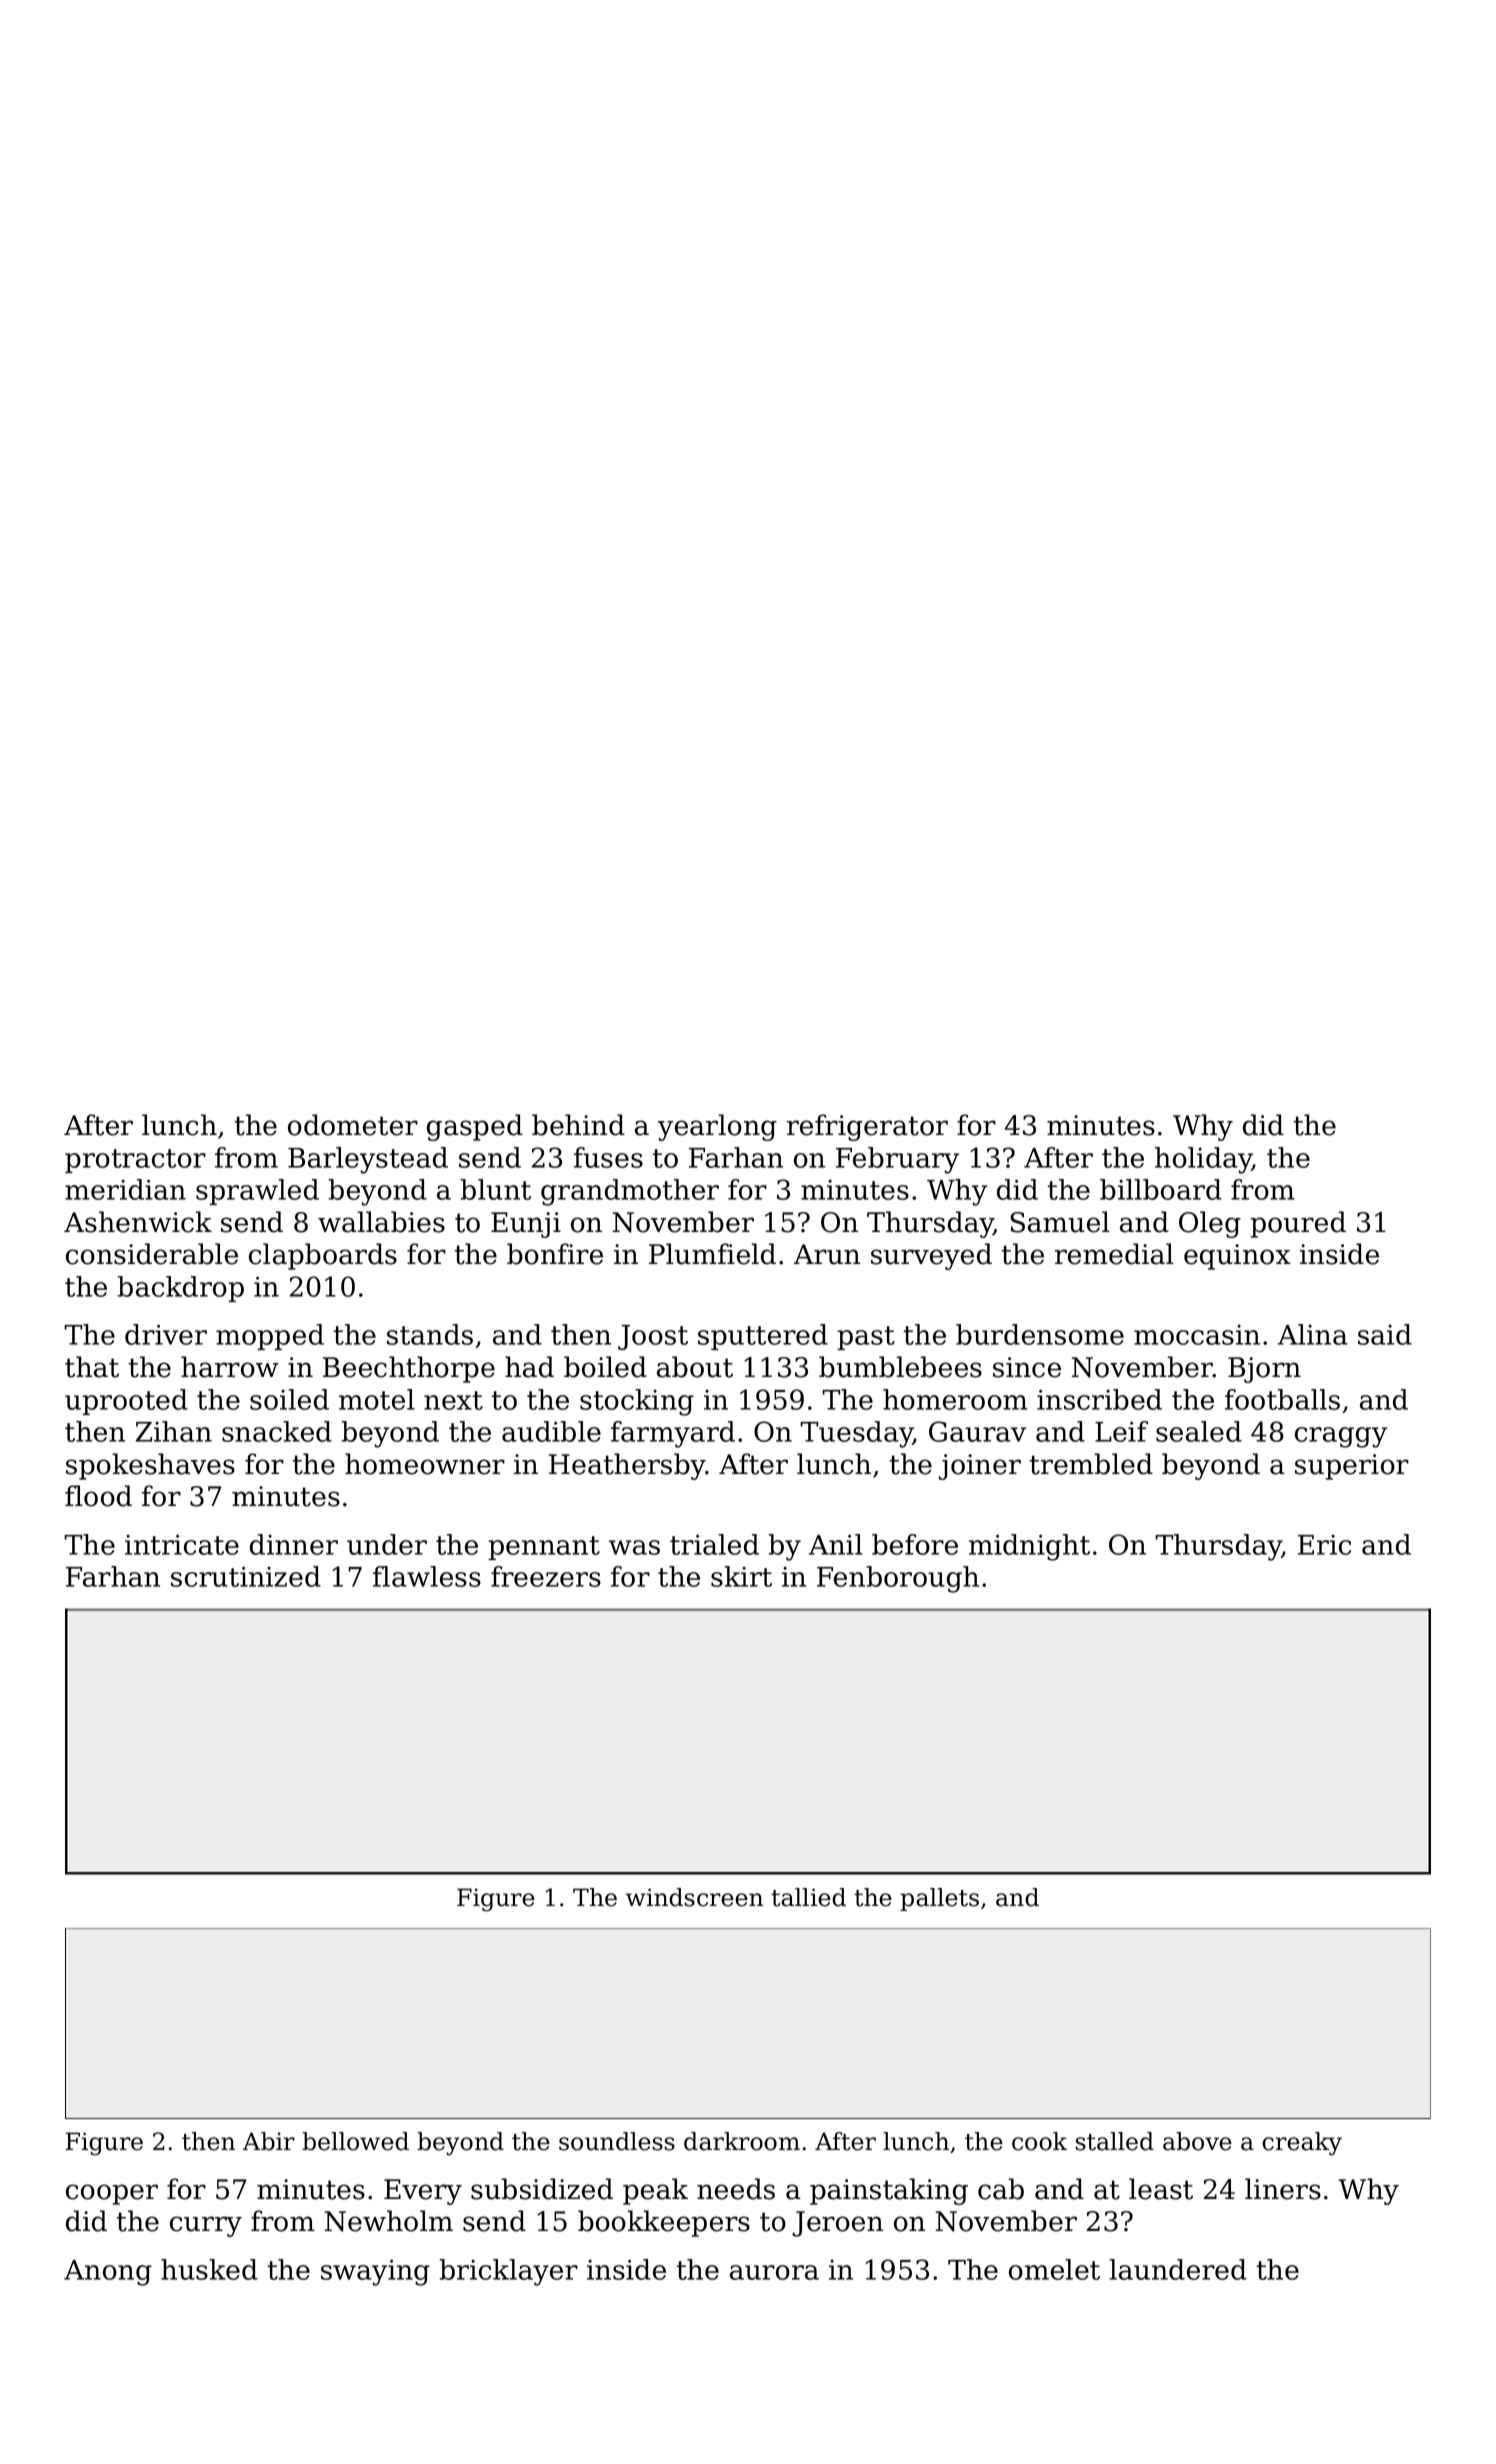 This page has width=1496, height=2464. What do you see at coordinates (353, 1125) in the page?
I see `odometer` at bounding box center [353, 1125].
